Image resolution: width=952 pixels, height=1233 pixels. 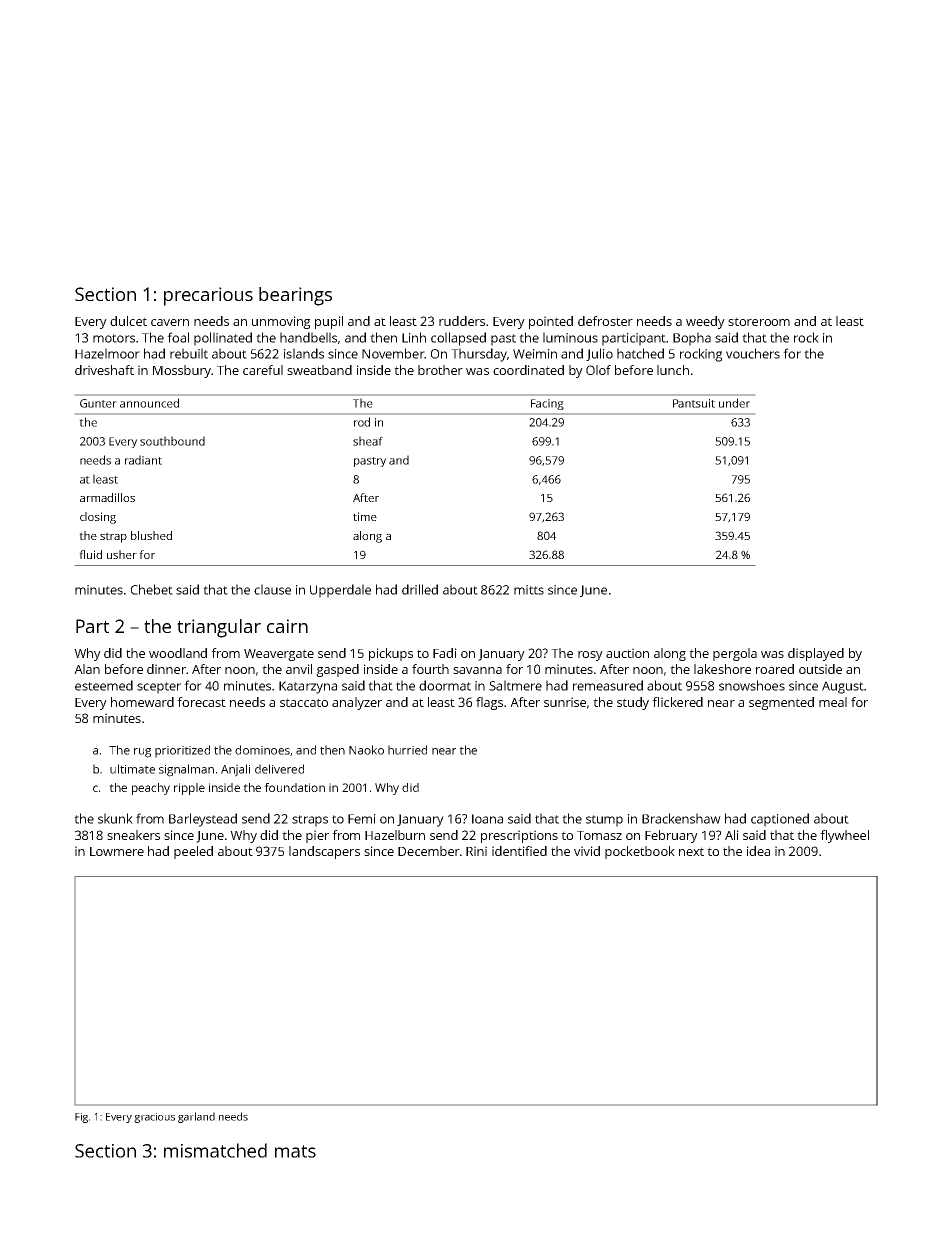 What do you see at coordinates (759, 321) in the screenshot?
I see `storeroom` at bounding box center [759, 321].
